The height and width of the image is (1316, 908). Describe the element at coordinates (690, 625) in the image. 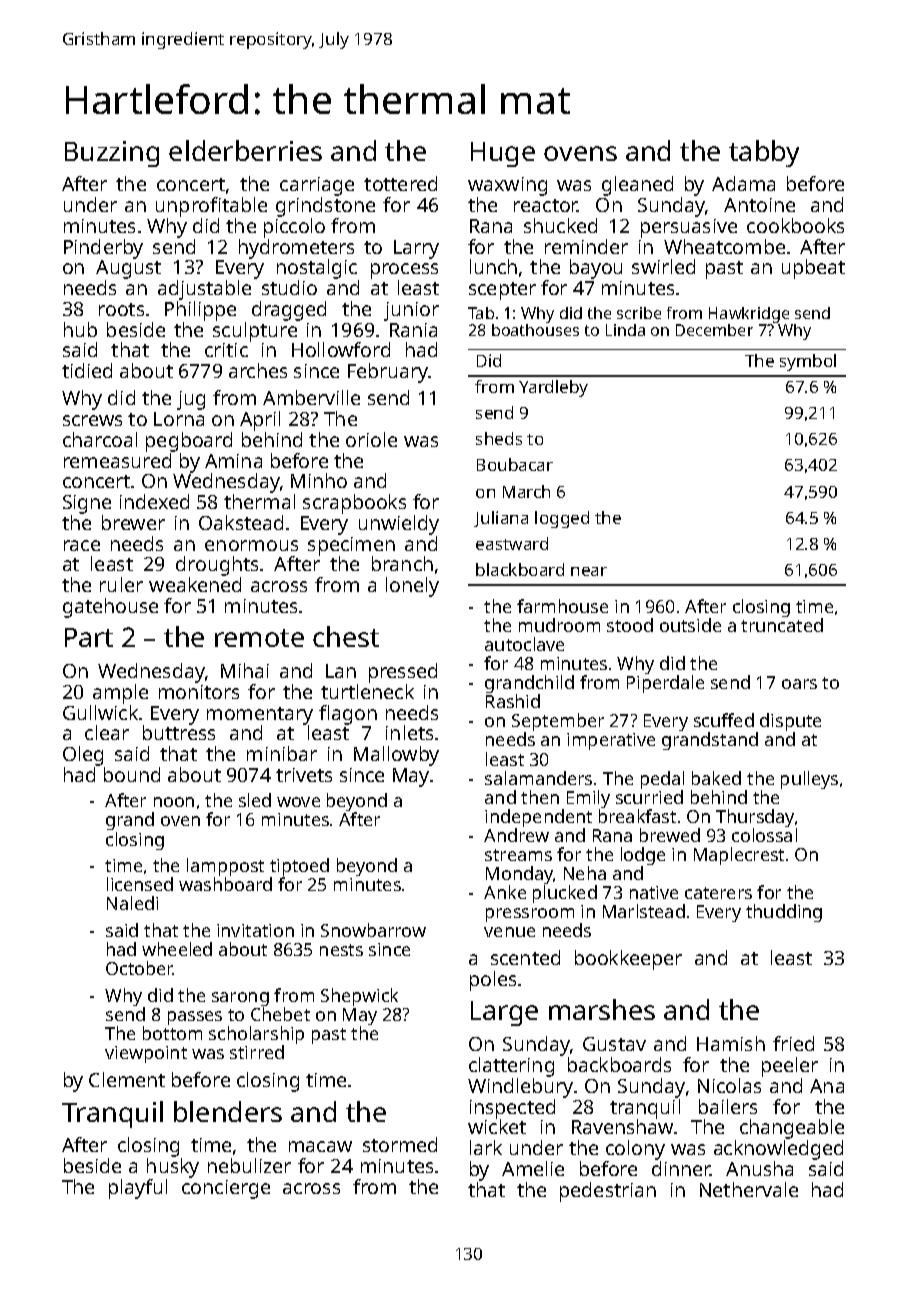

I see `outside` at that location.
